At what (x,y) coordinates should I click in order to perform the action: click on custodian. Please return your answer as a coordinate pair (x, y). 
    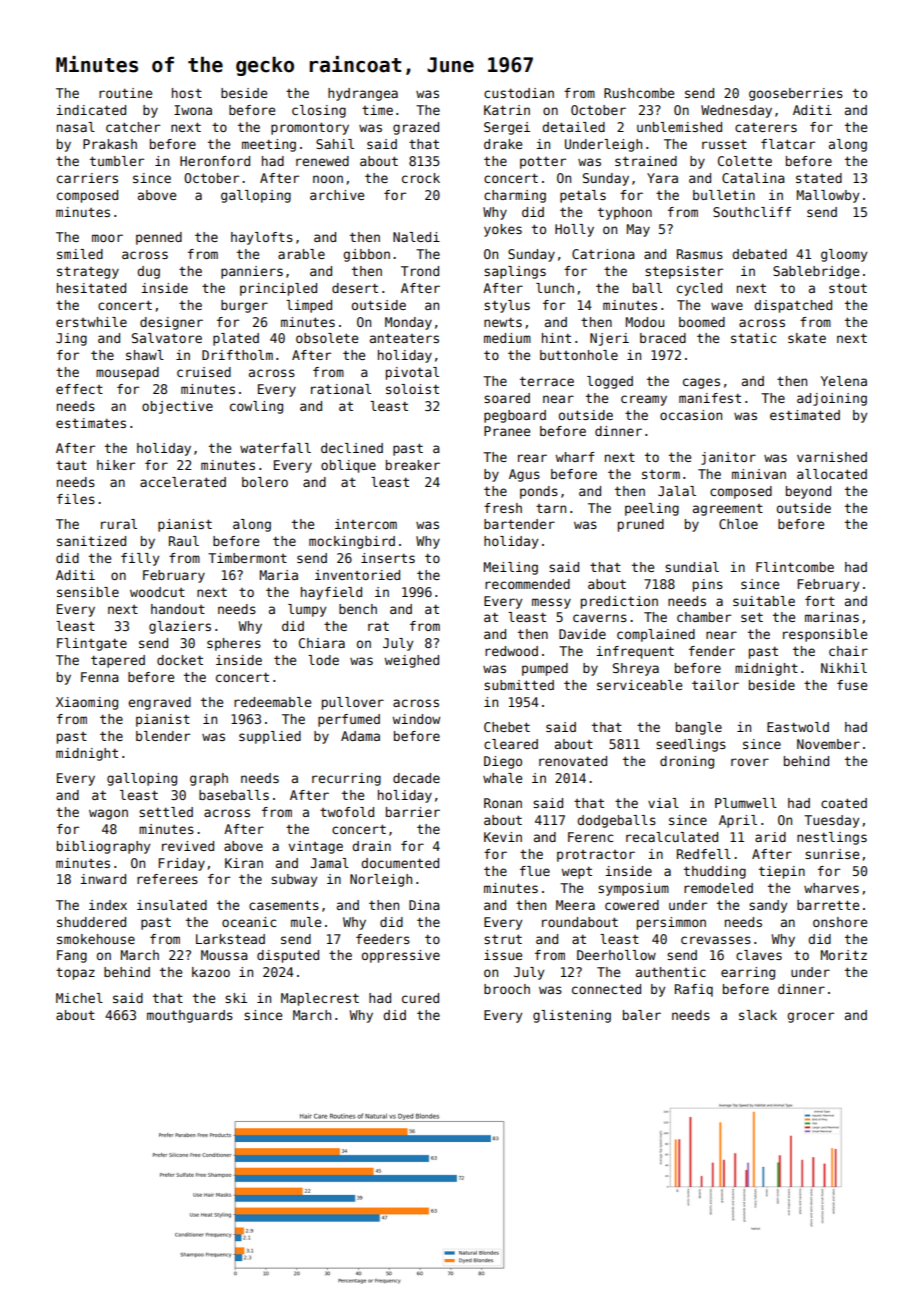
    Looking at the image, I should click on (519, 93).
